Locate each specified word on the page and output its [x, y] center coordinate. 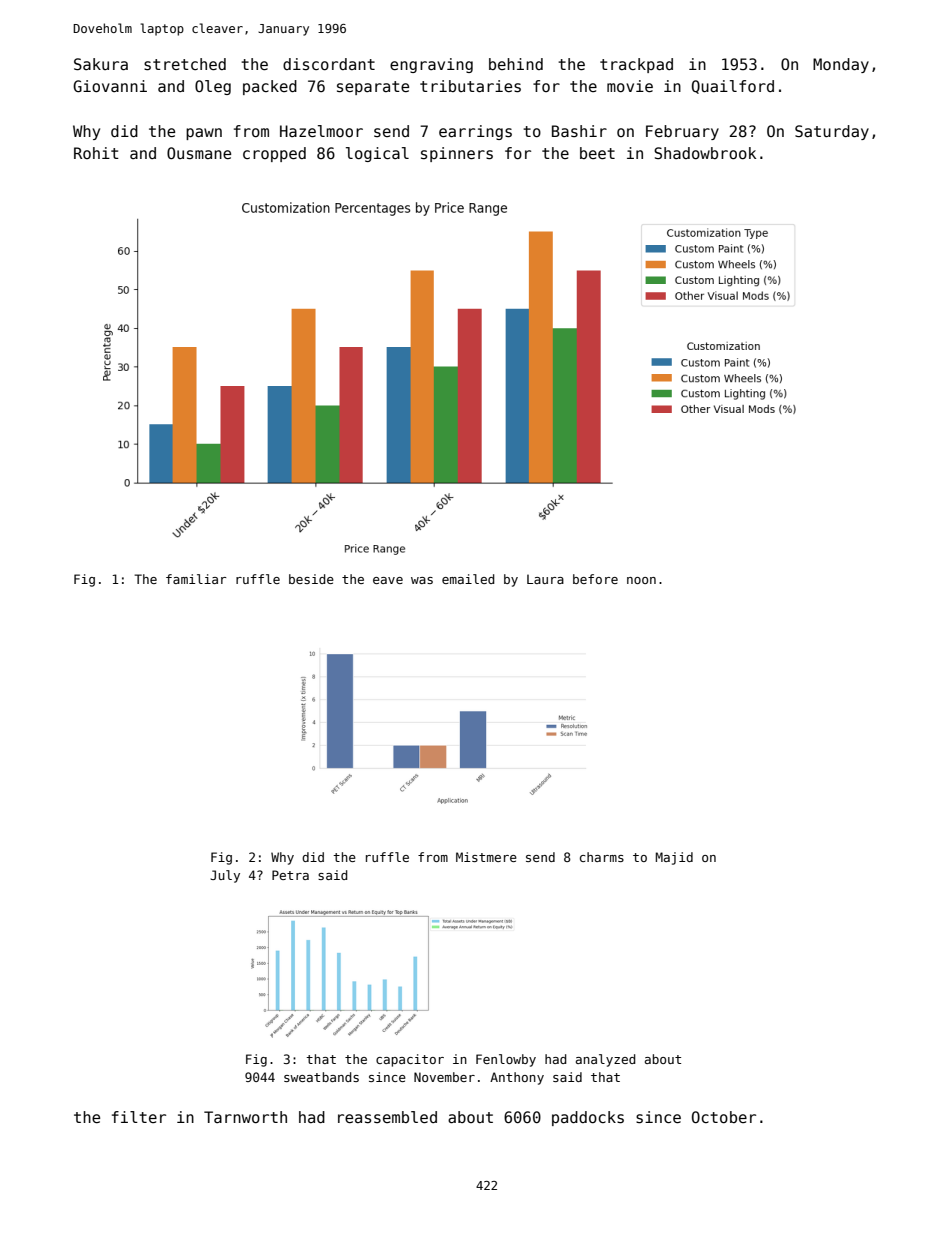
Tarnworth [245, 1117]
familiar [196, 579]
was [422, 580]
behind [516, 64]
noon [641, 580]
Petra [290, 875]
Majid [674, 858]
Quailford [733, 87]
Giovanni [110, 86]
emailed [468, 579]
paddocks [588, 1118]
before [595, 579]
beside [311, 579]
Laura [545, 579]
